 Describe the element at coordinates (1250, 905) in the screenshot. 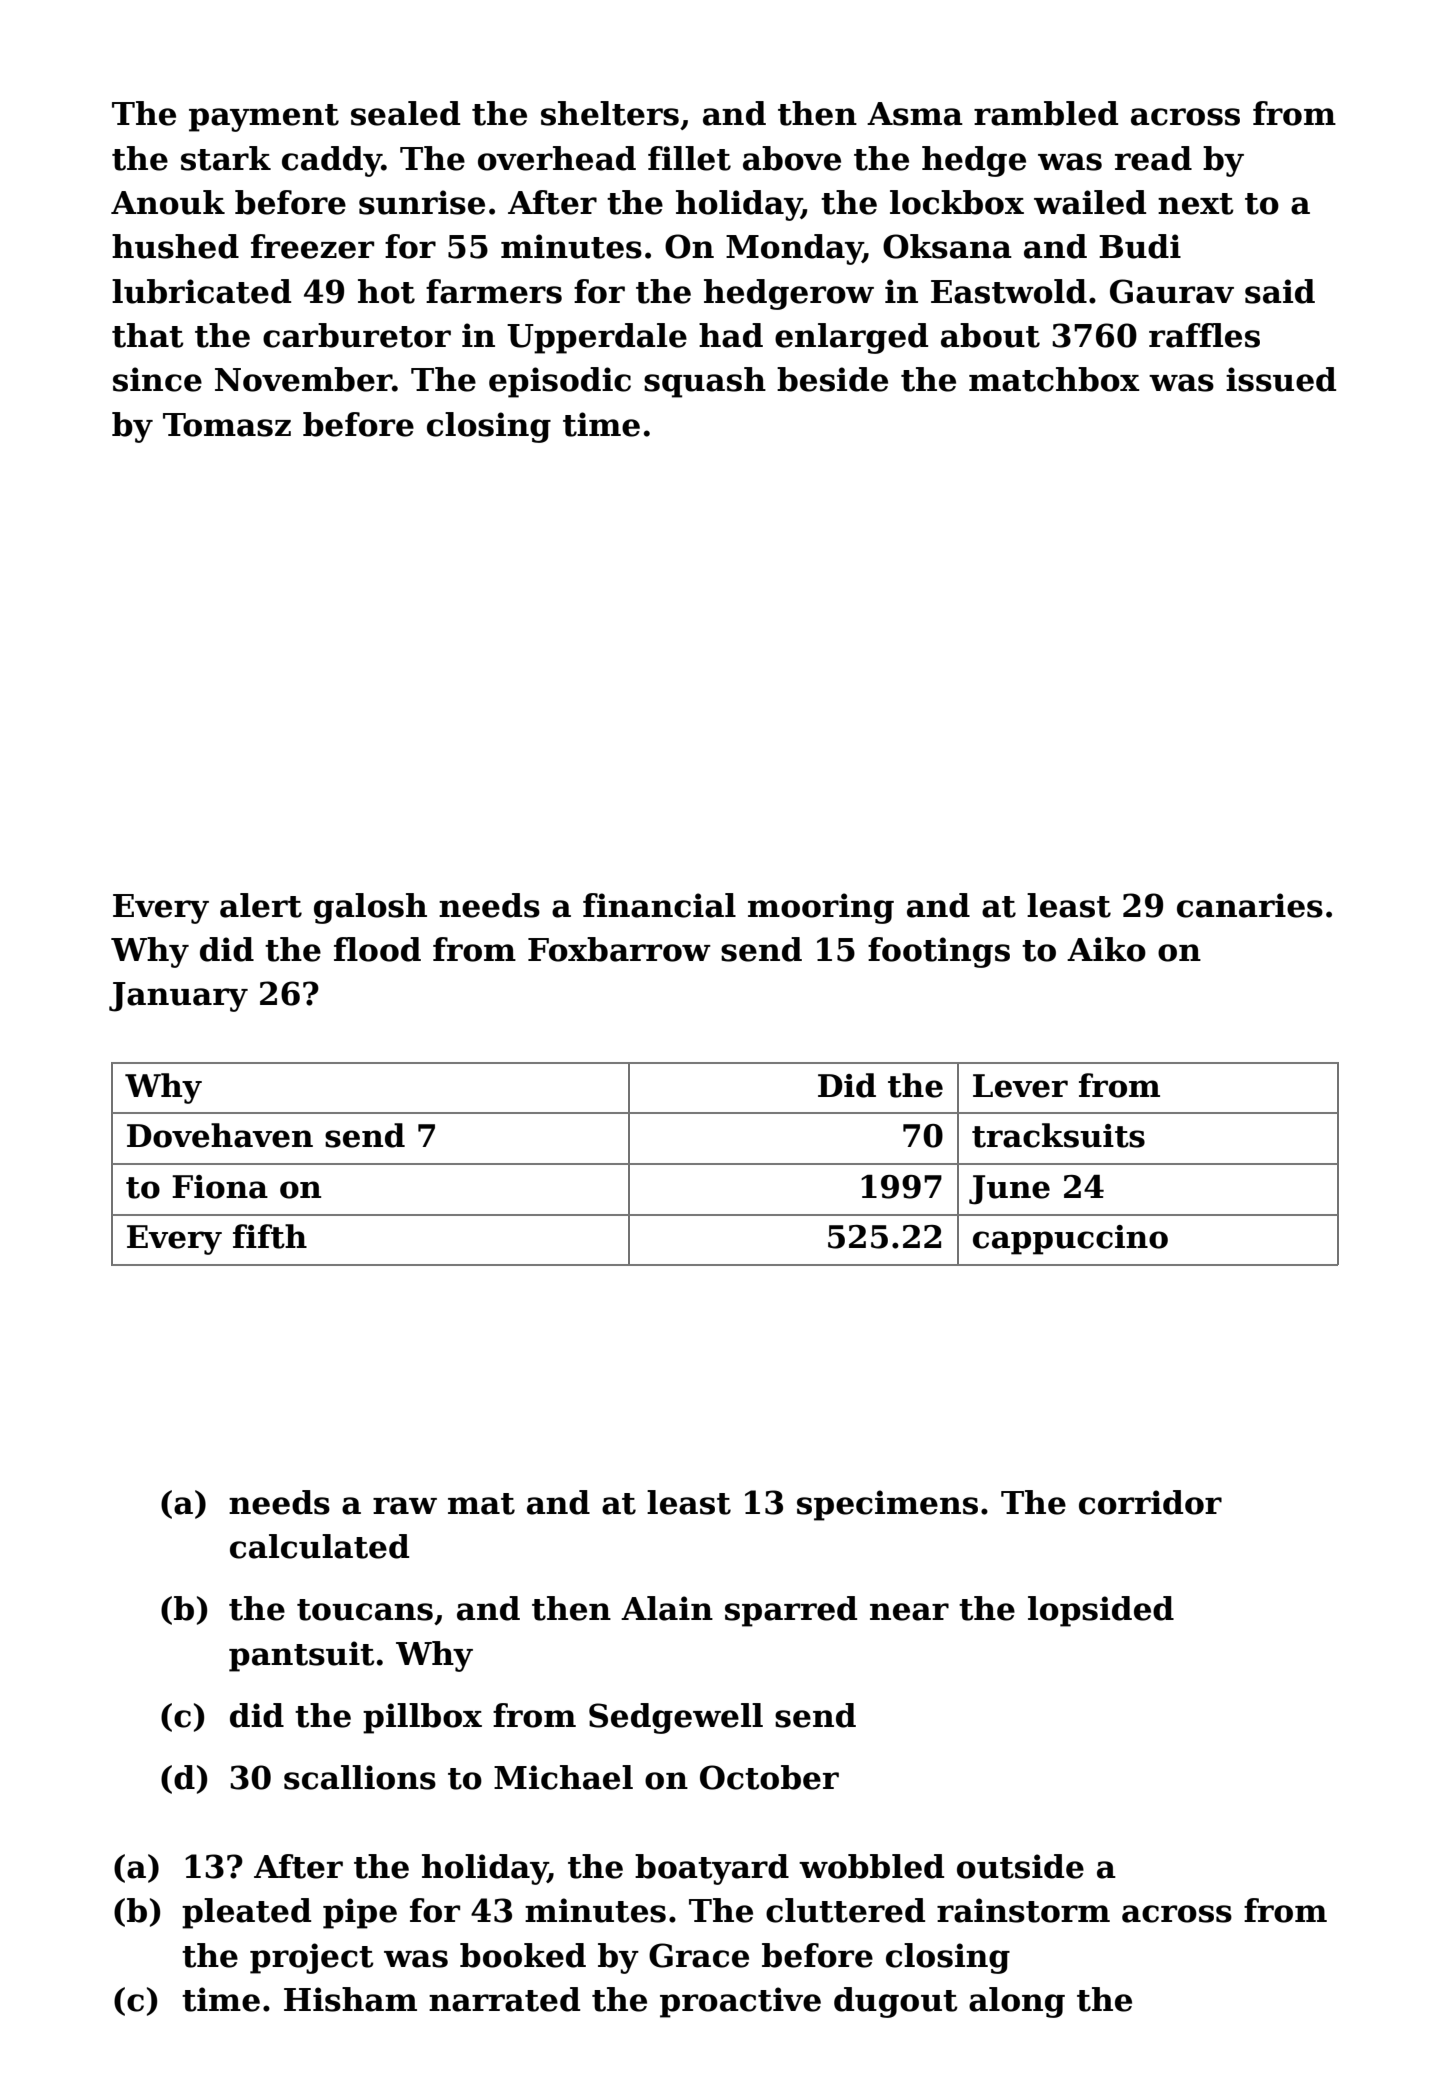

I see `canaries` at that location.
